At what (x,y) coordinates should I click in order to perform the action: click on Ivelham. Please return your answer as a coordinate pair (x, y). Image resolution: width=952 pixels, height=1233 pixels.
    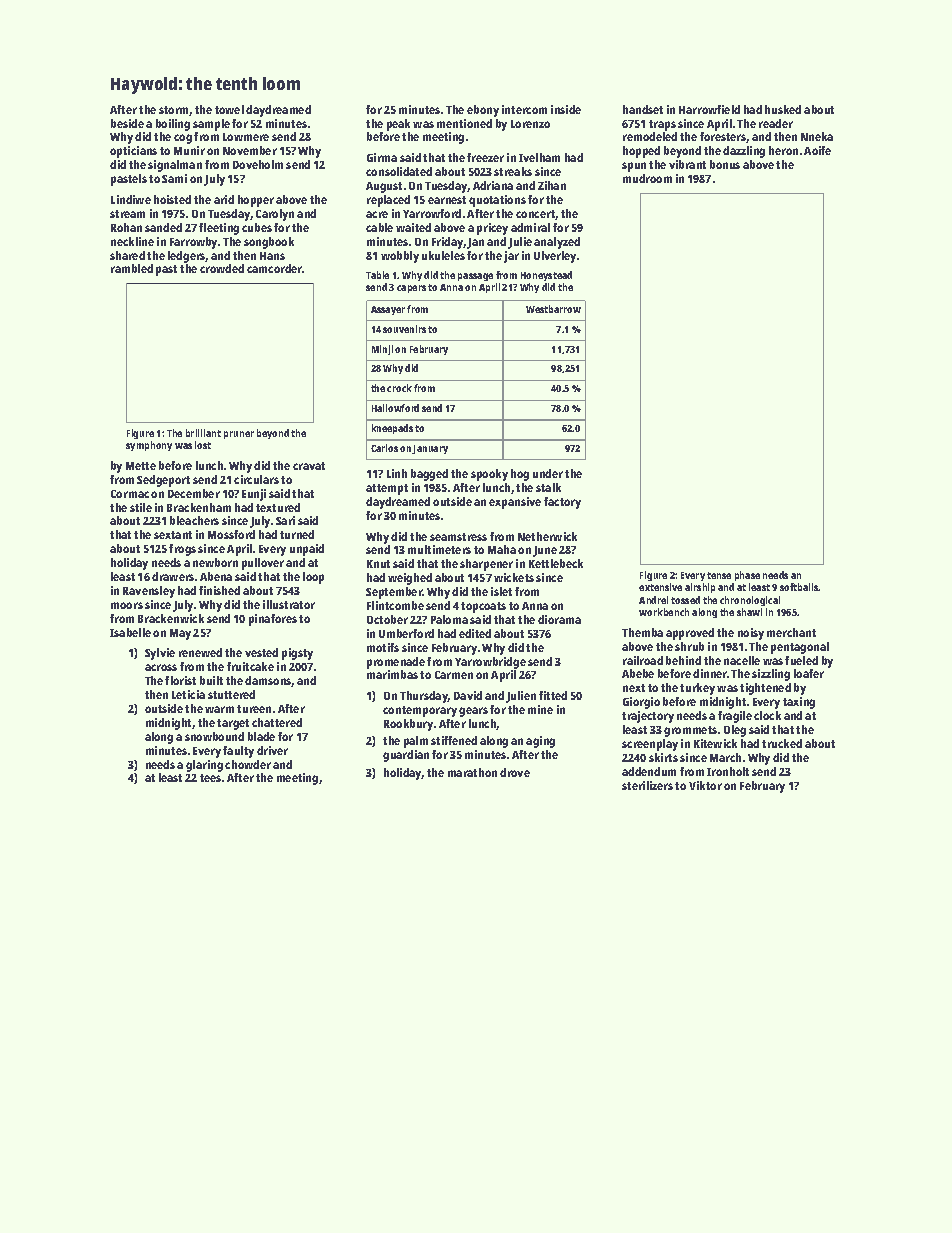
    Looking at the image, I should click on (539, 157).
